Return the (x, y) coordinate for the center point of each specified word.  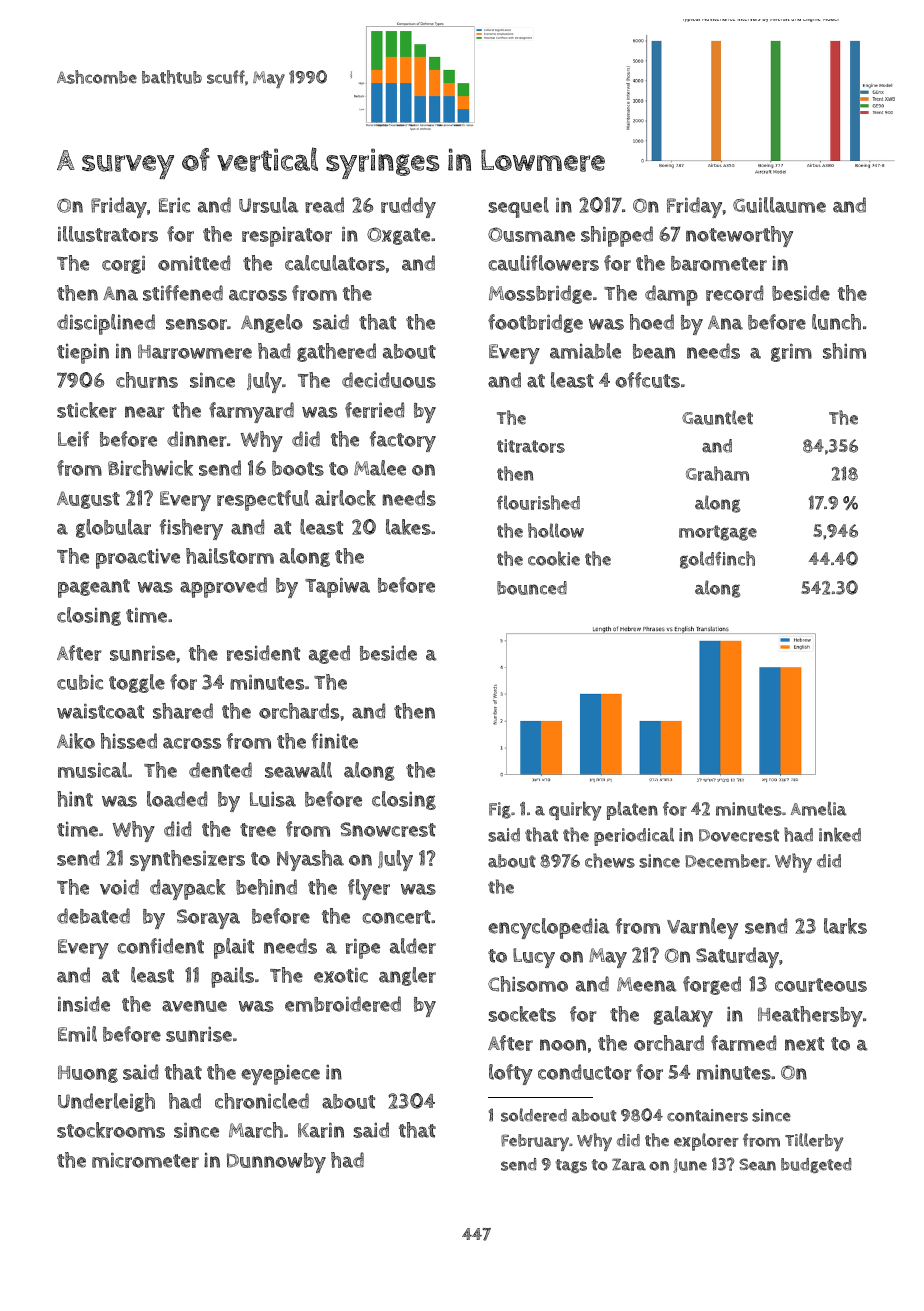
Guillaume (779, 205)
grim (791, 353)
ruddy (408, 207)
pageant (94, 588)
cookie (554, 558)
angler (407, 976)
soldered (534, 1115)
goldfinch (717, 560)
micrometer (145, 1160)
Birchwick (150, 468)
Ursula (268, 205)
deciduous (389, 380)
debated (93, 916)
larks (845, 926)
